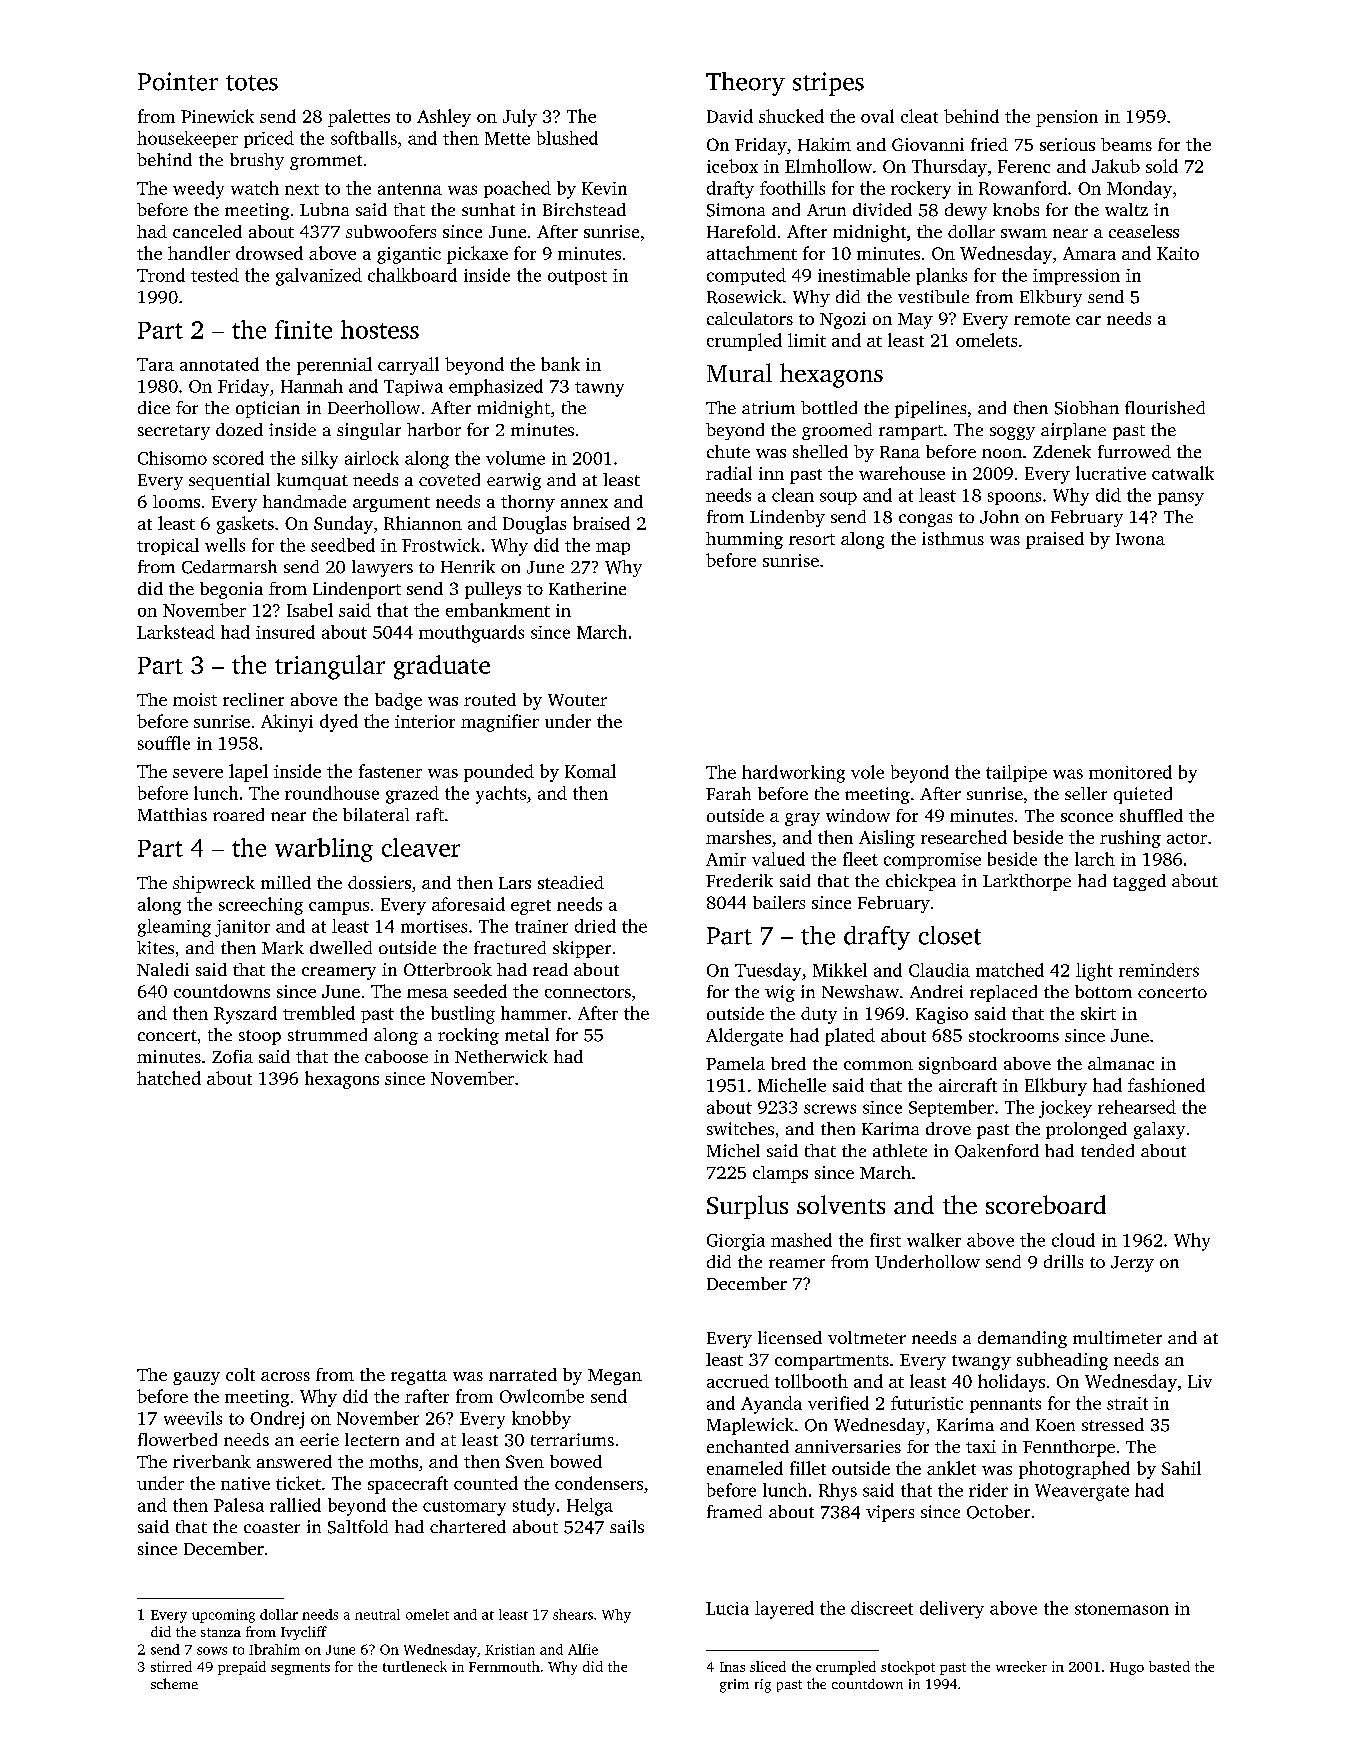 The width and height of the screenshot is (1356, 1755). What do you see at coordinates (1139, 882) in the screenshot?
I see `tagged` at bounding box center [1139, 882].
